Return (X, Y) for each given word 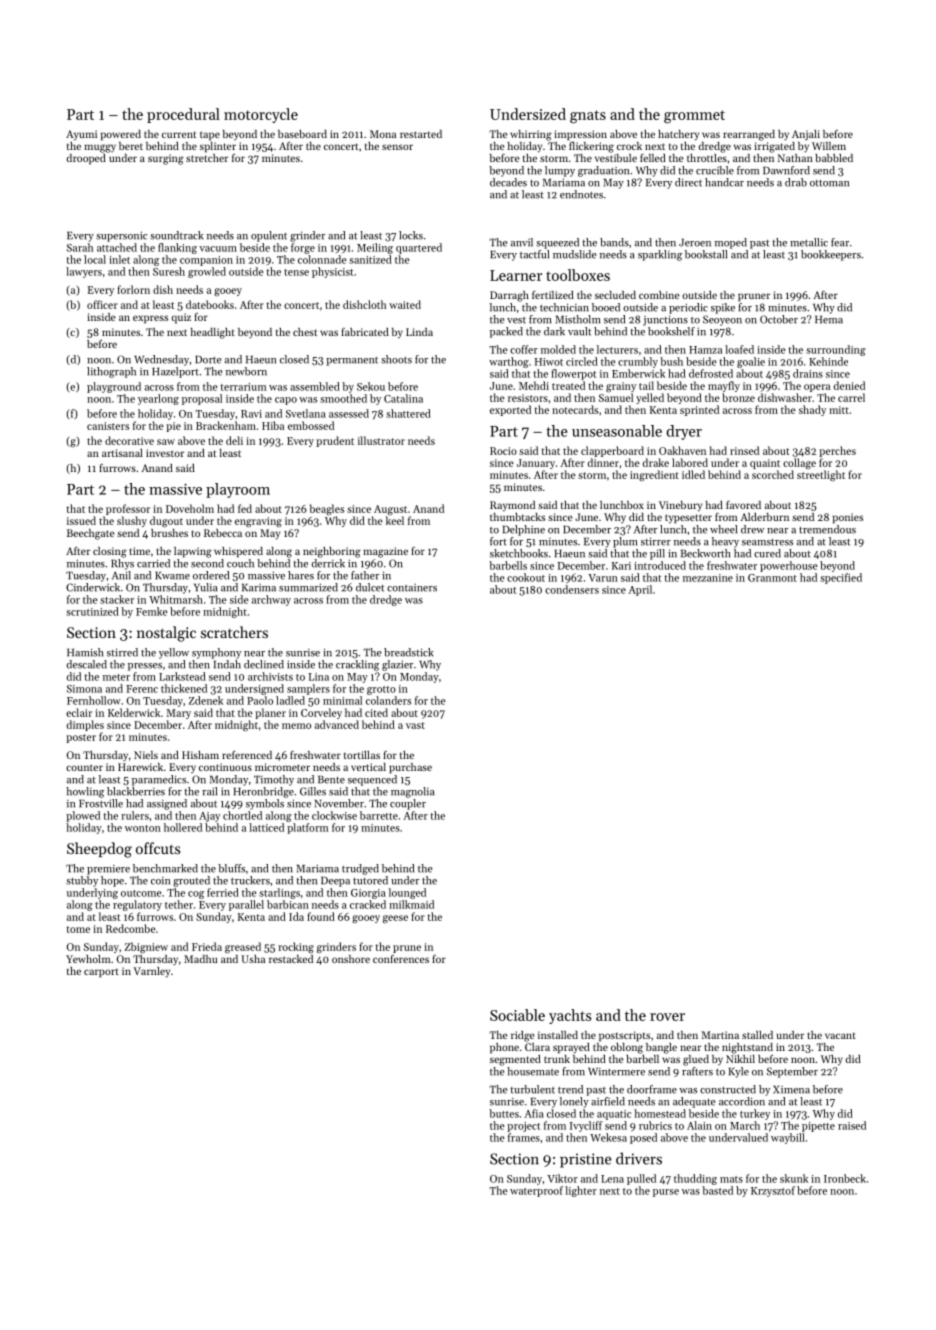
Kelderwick (134, 712)
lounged (407, 893)
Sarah (80, 247)
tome (78, 929)
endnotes (581, 194)
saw (166, 442)
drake (656, 462)
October (779, 319)
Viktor (562, 1178)
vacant (840, 1035)
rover (667, 1017)
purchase (410, 768)
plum (625, 542)
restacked (291, 959)
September (792, 1072)
